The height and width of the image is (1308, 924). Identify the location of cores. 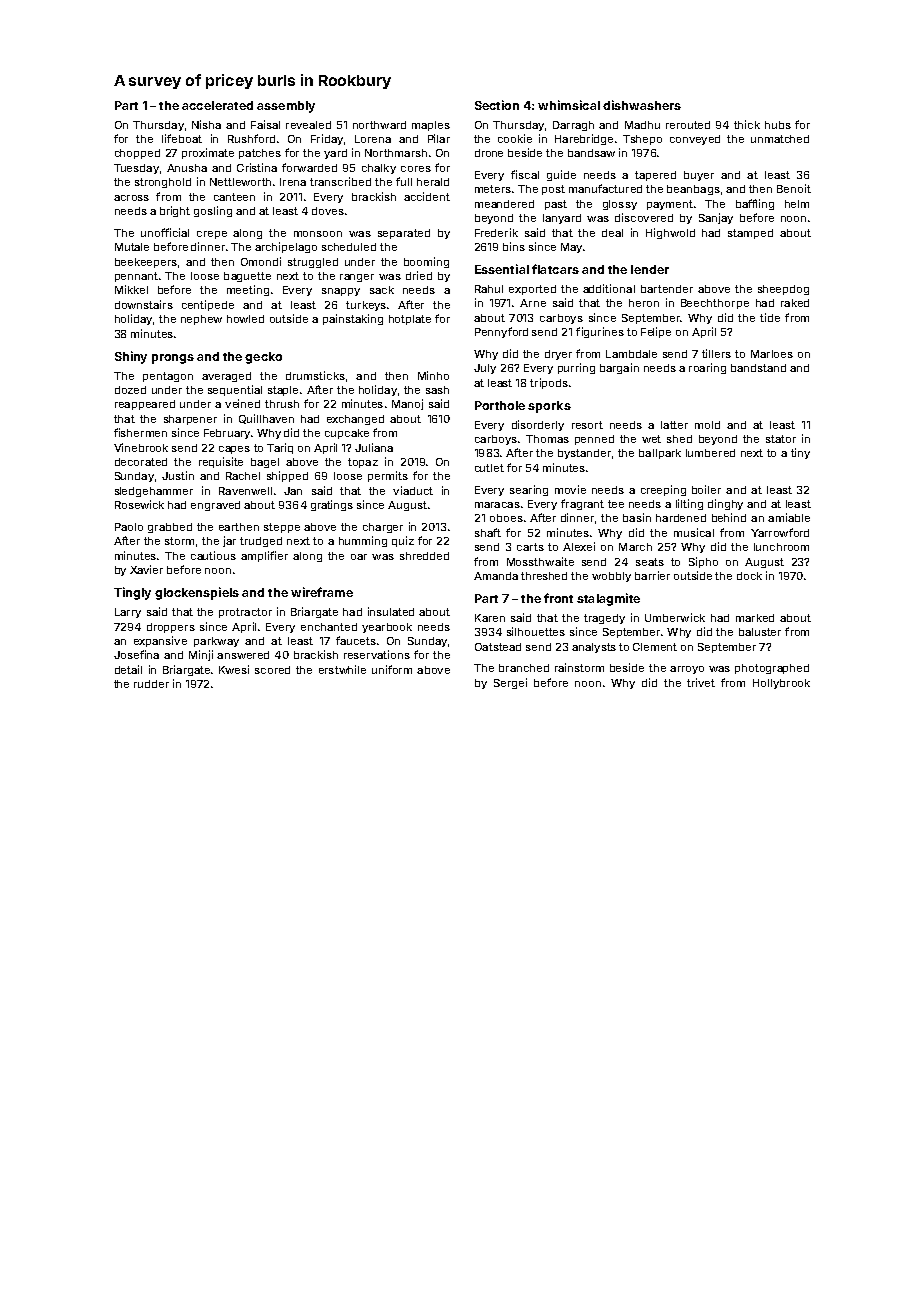
(416, 169).
